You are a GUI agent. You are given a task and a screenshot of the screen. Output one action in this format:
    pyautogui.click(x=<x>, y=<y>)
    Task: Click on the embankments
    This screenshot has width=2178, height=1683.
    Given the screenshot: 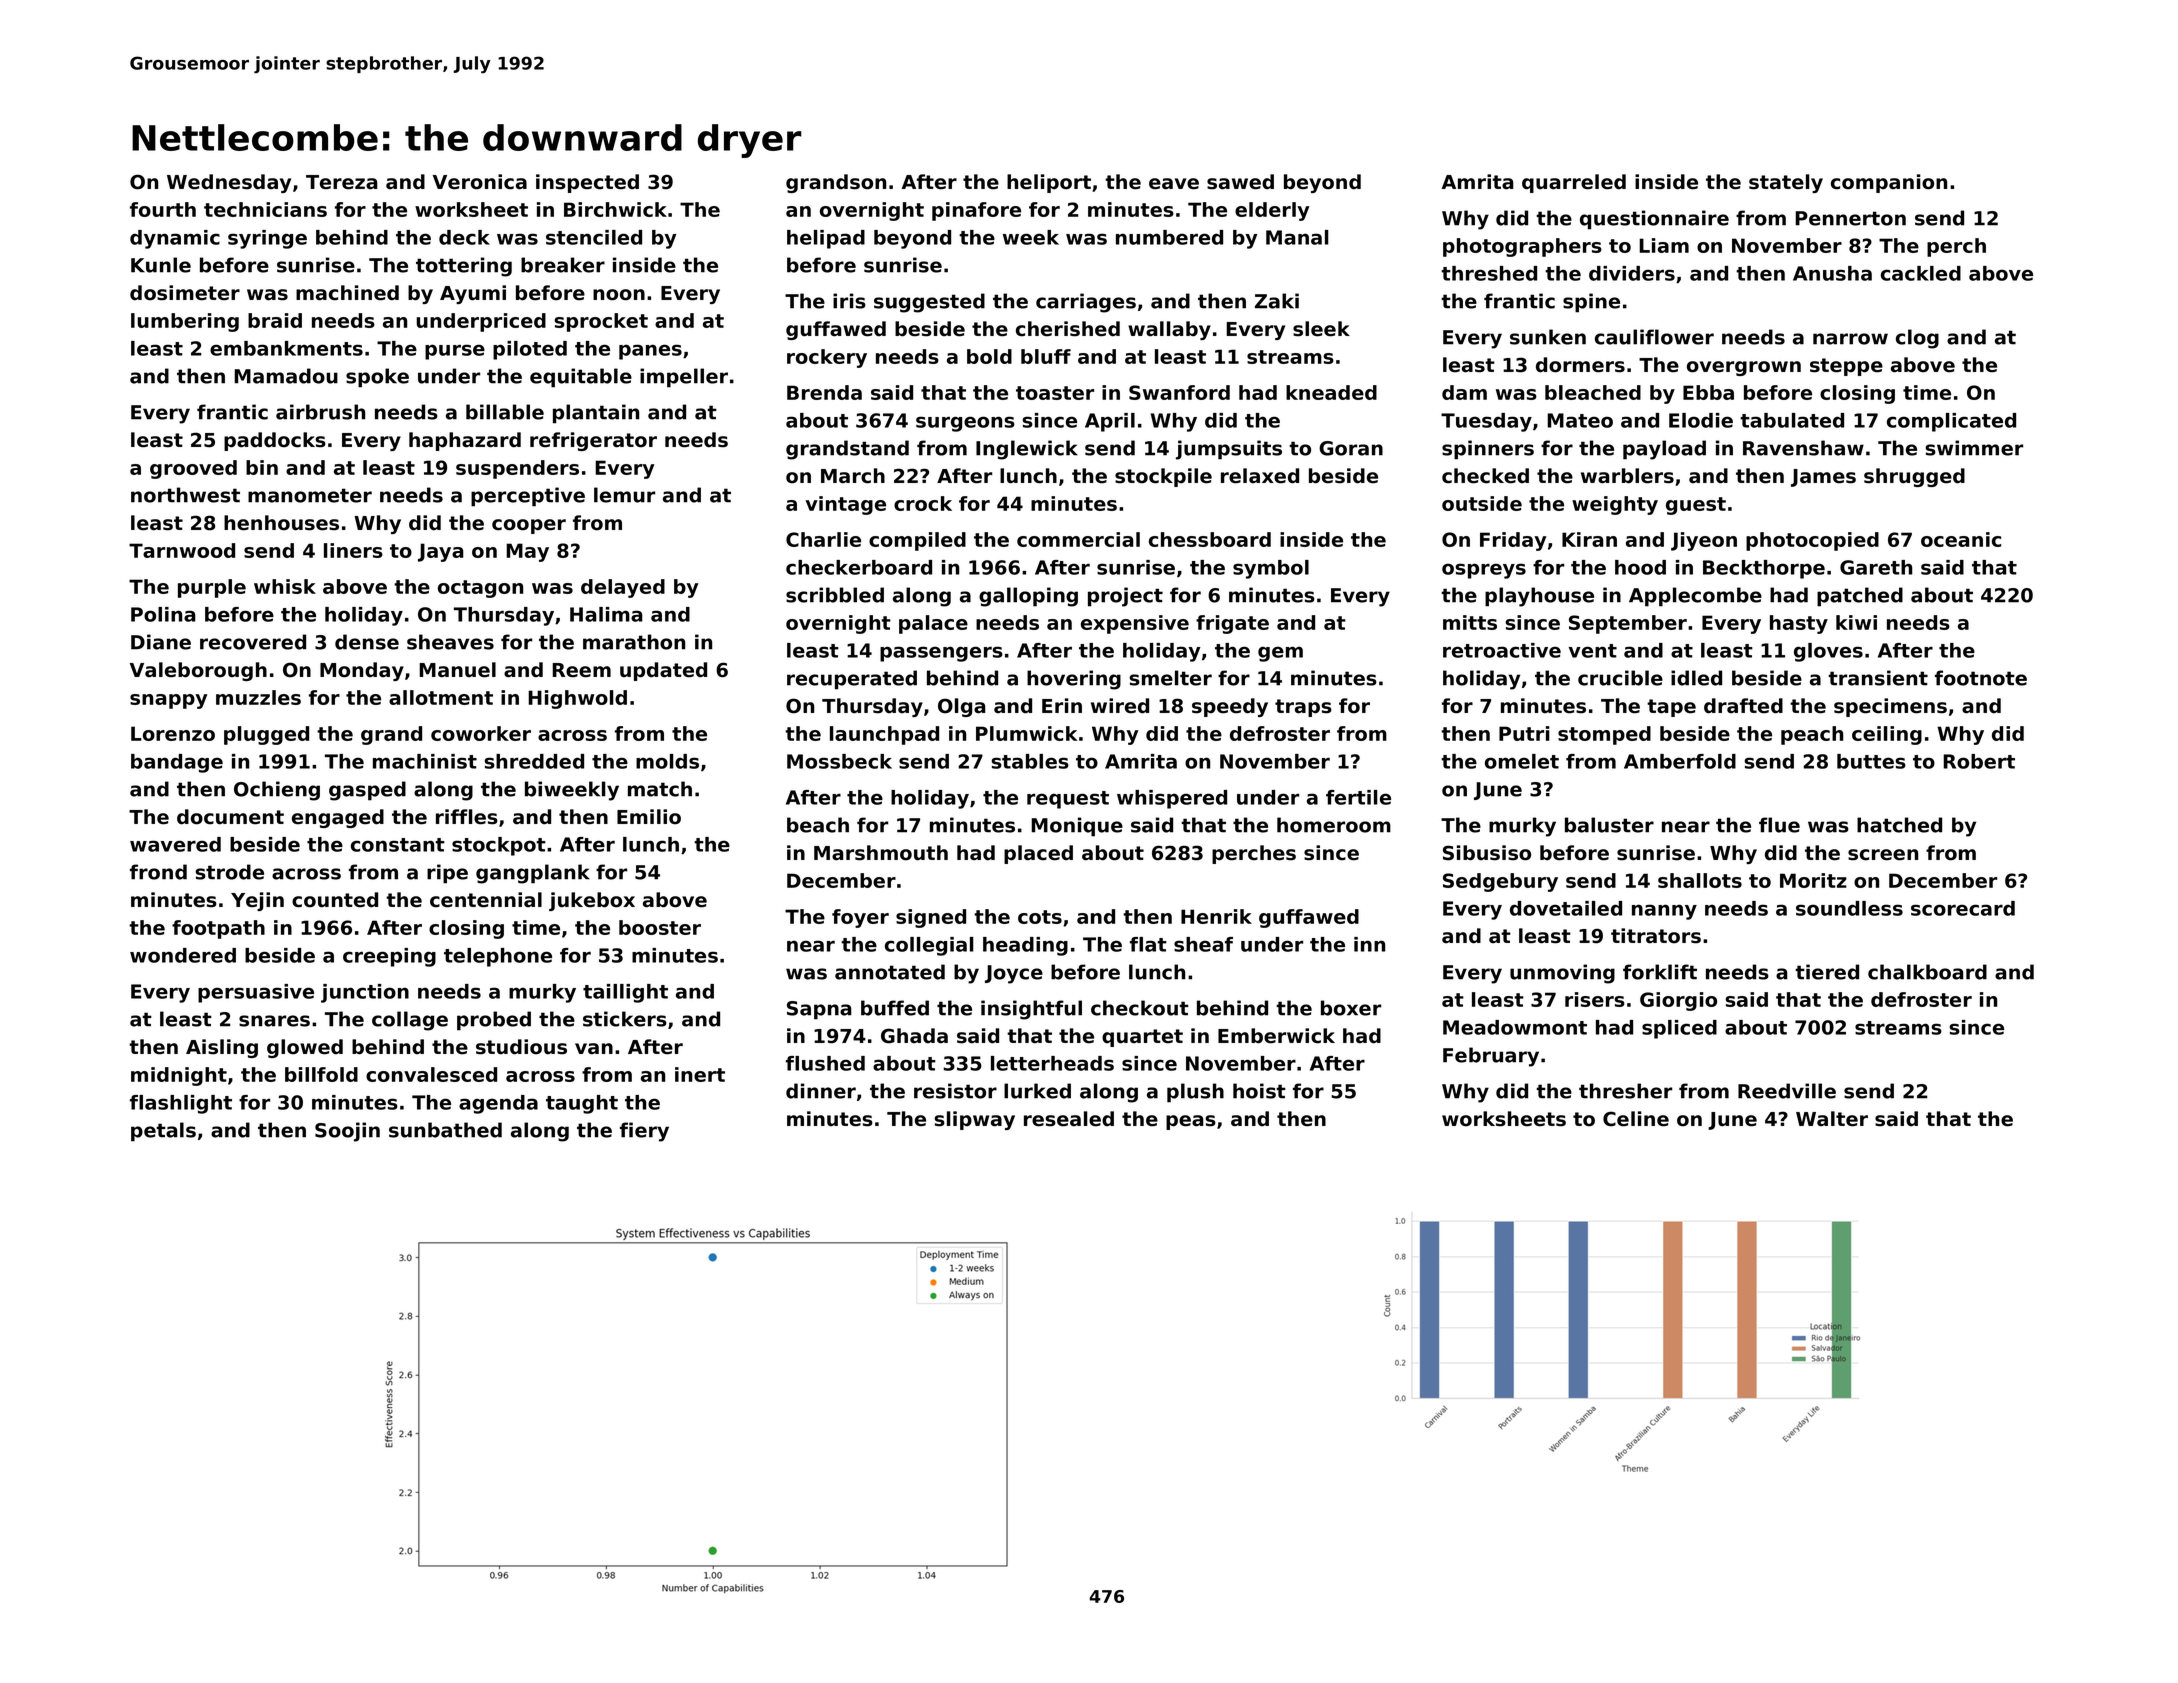 What is the action you would take?
    pyautogui.click(x=286, y=348)
